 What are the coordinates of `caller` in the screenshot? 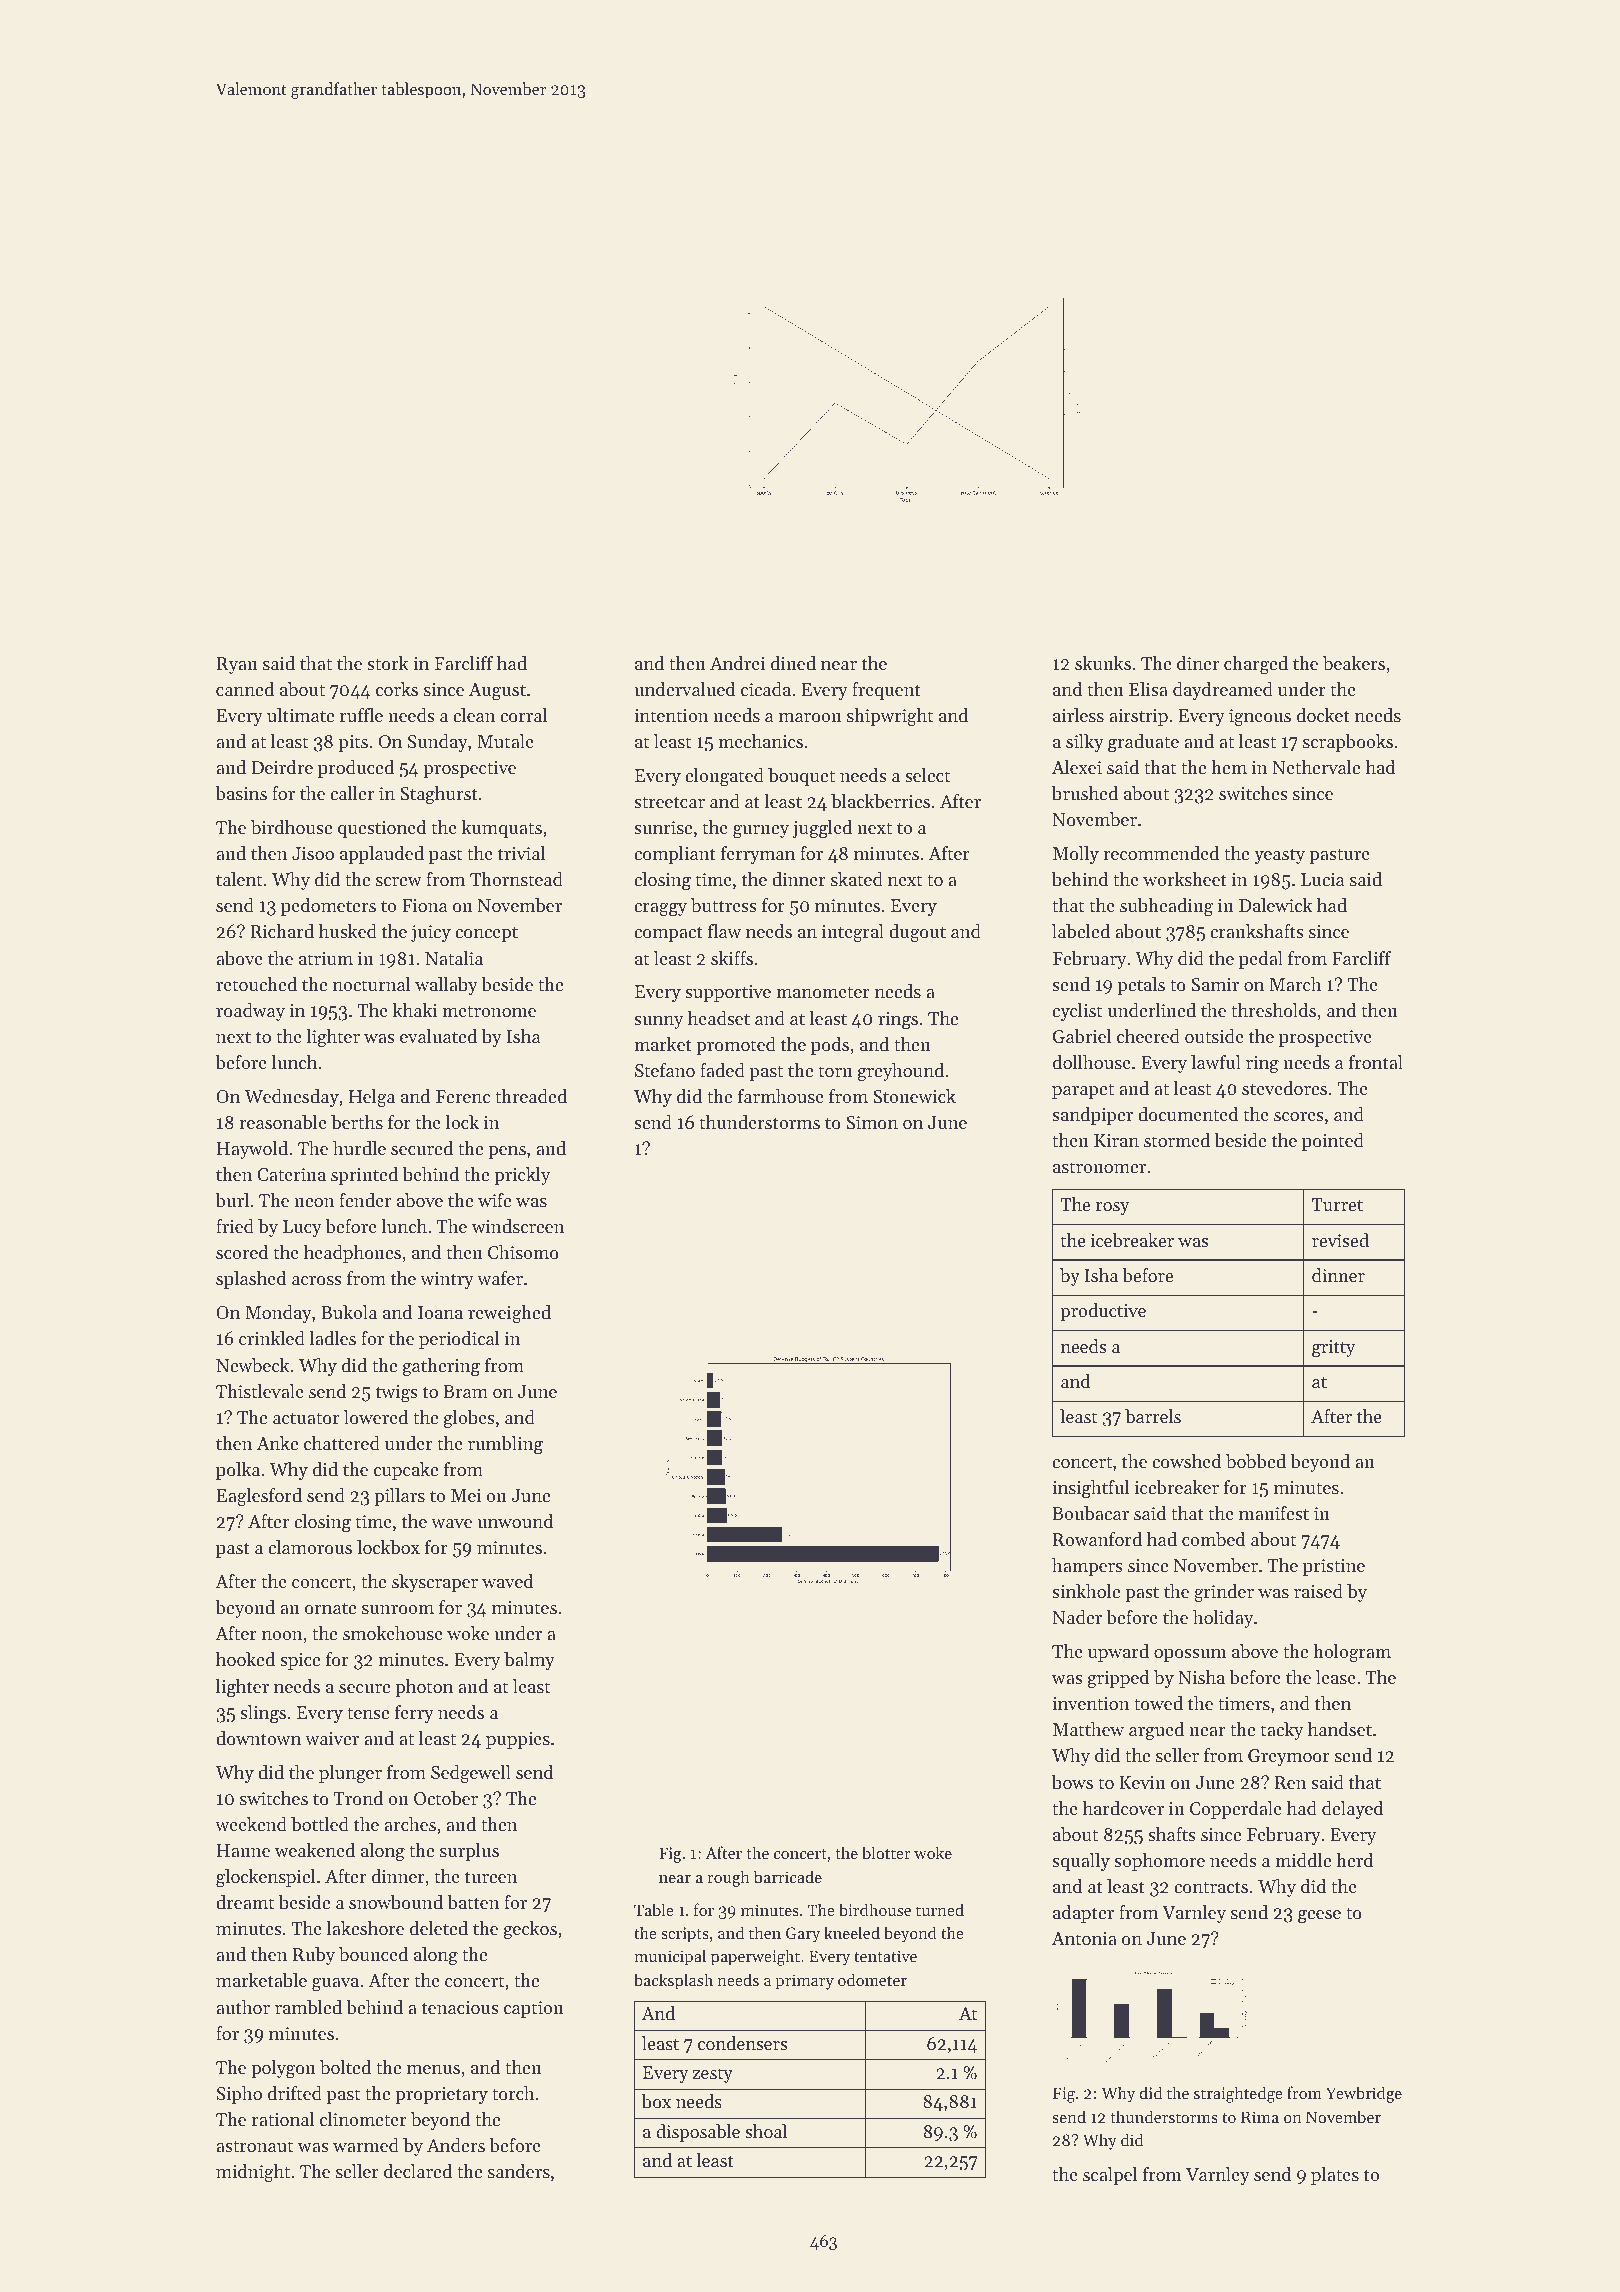 It's located at (352, 793).
